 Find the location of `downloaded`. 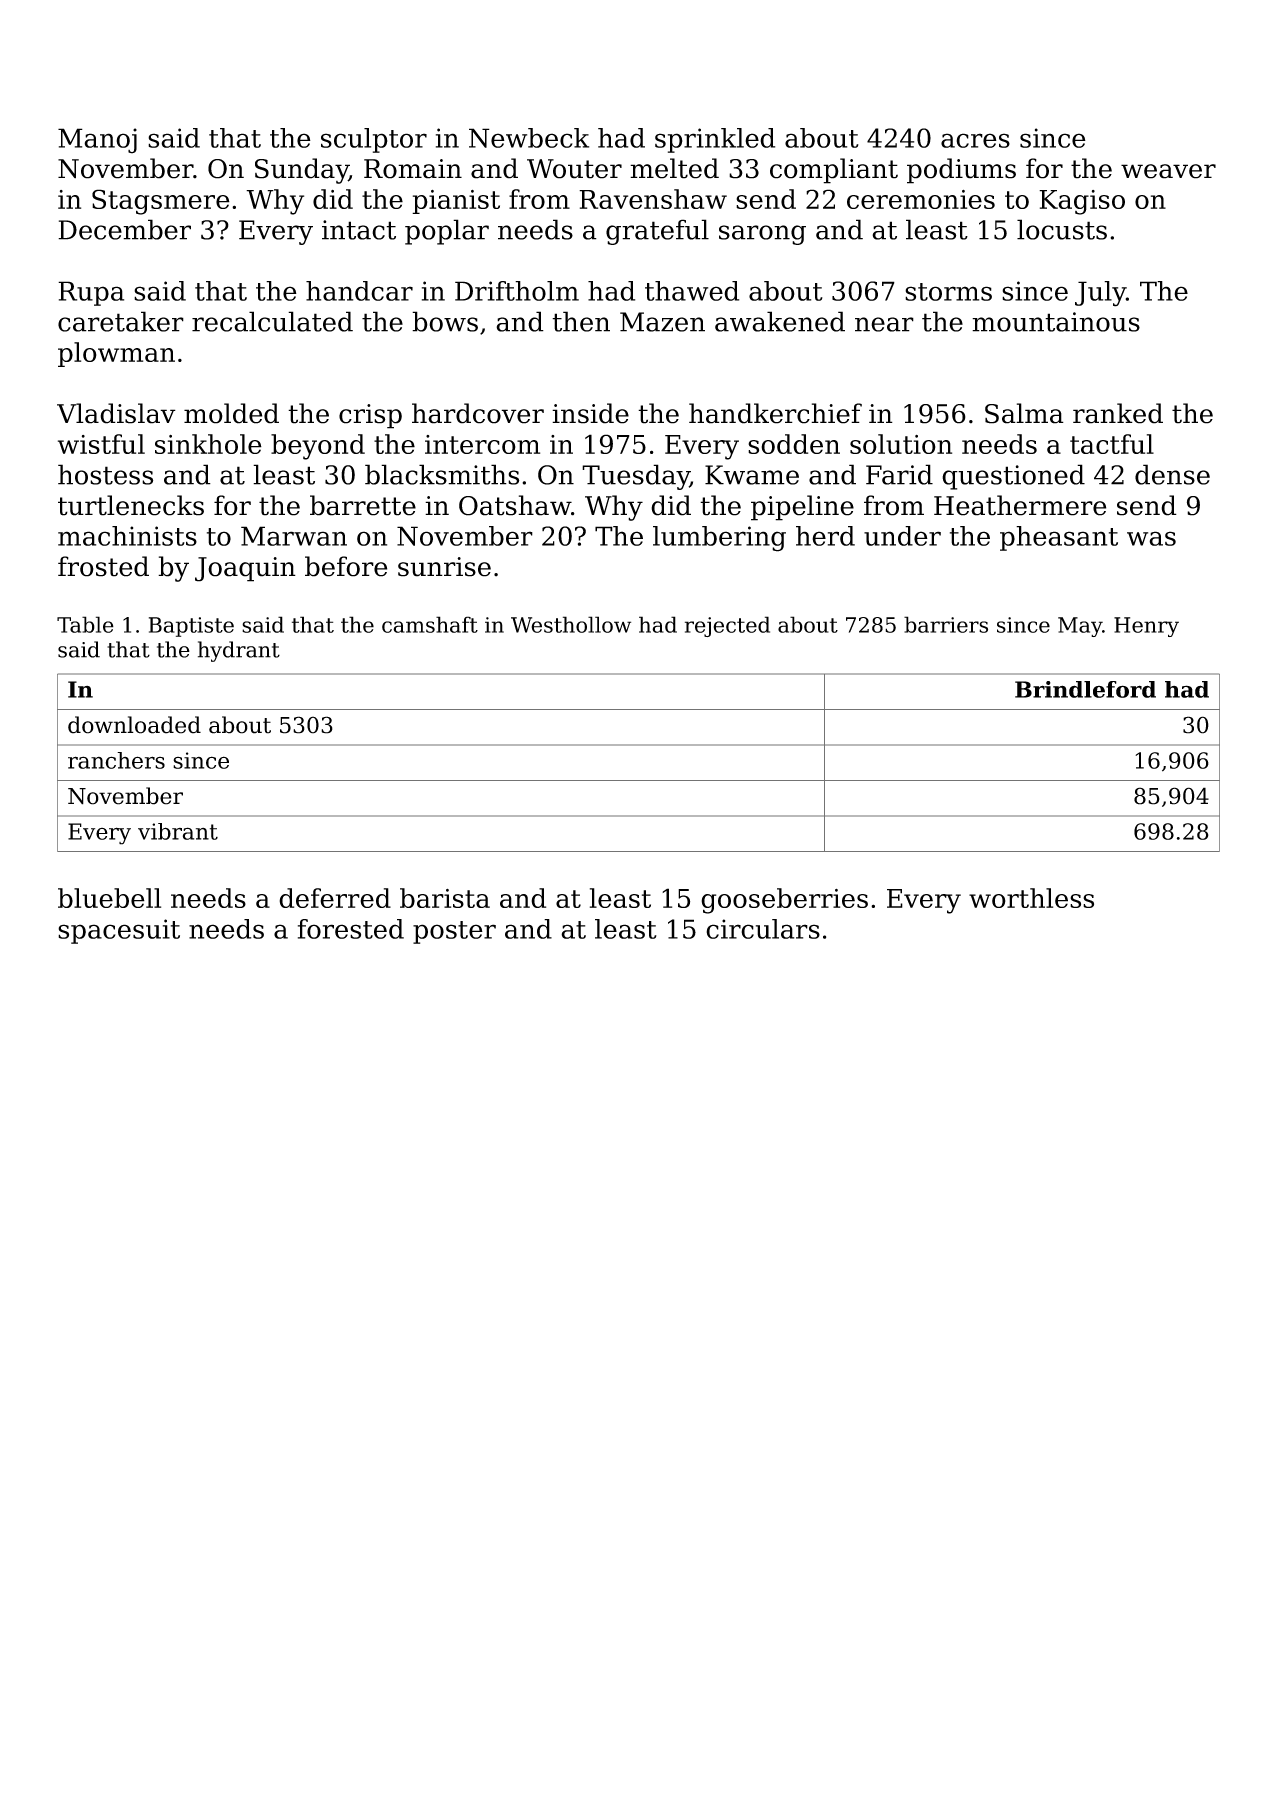

downloaded is located at coordinates (134, 725).
